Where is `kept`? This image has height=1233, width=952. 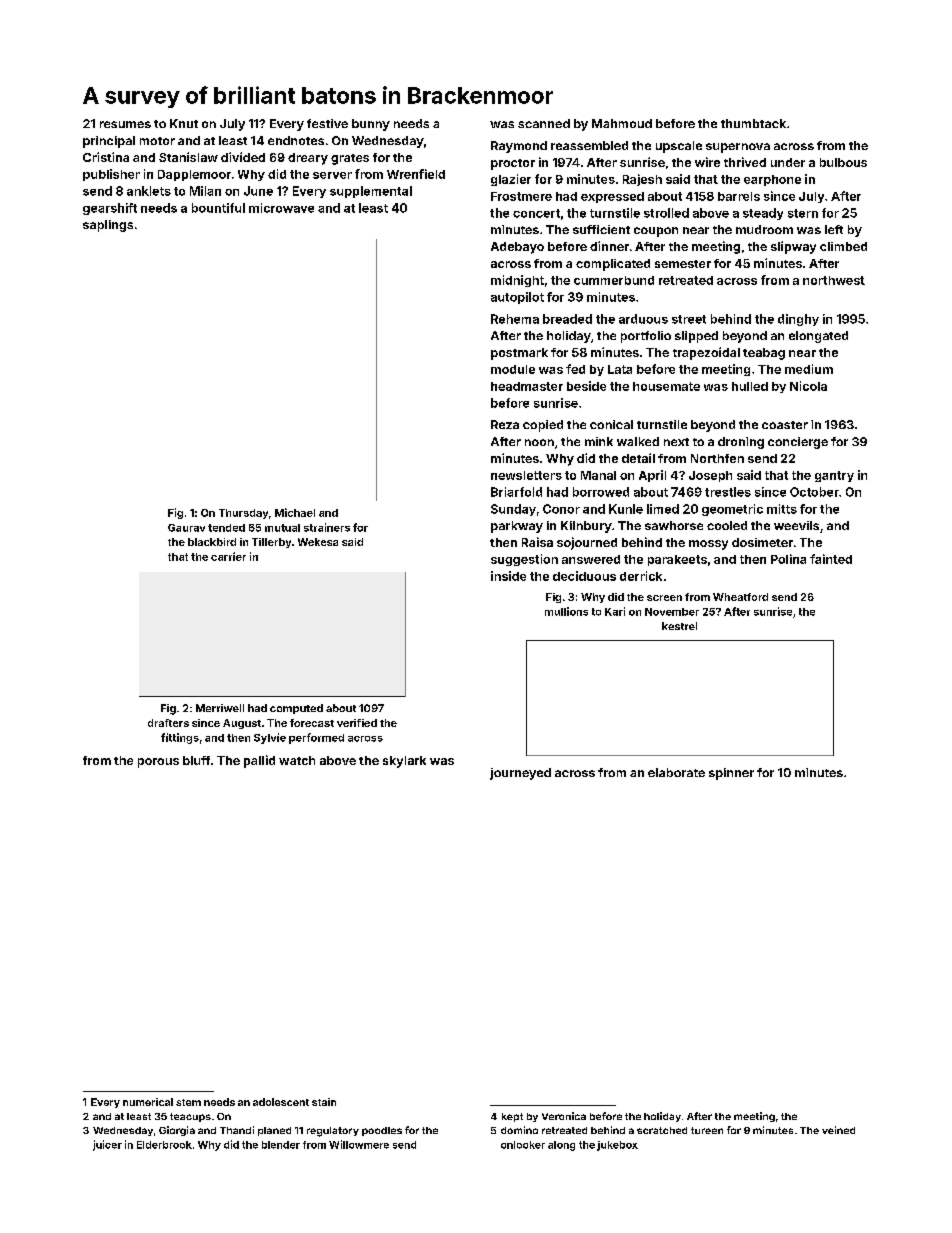 kept is located at coordinates (512, 1117).
